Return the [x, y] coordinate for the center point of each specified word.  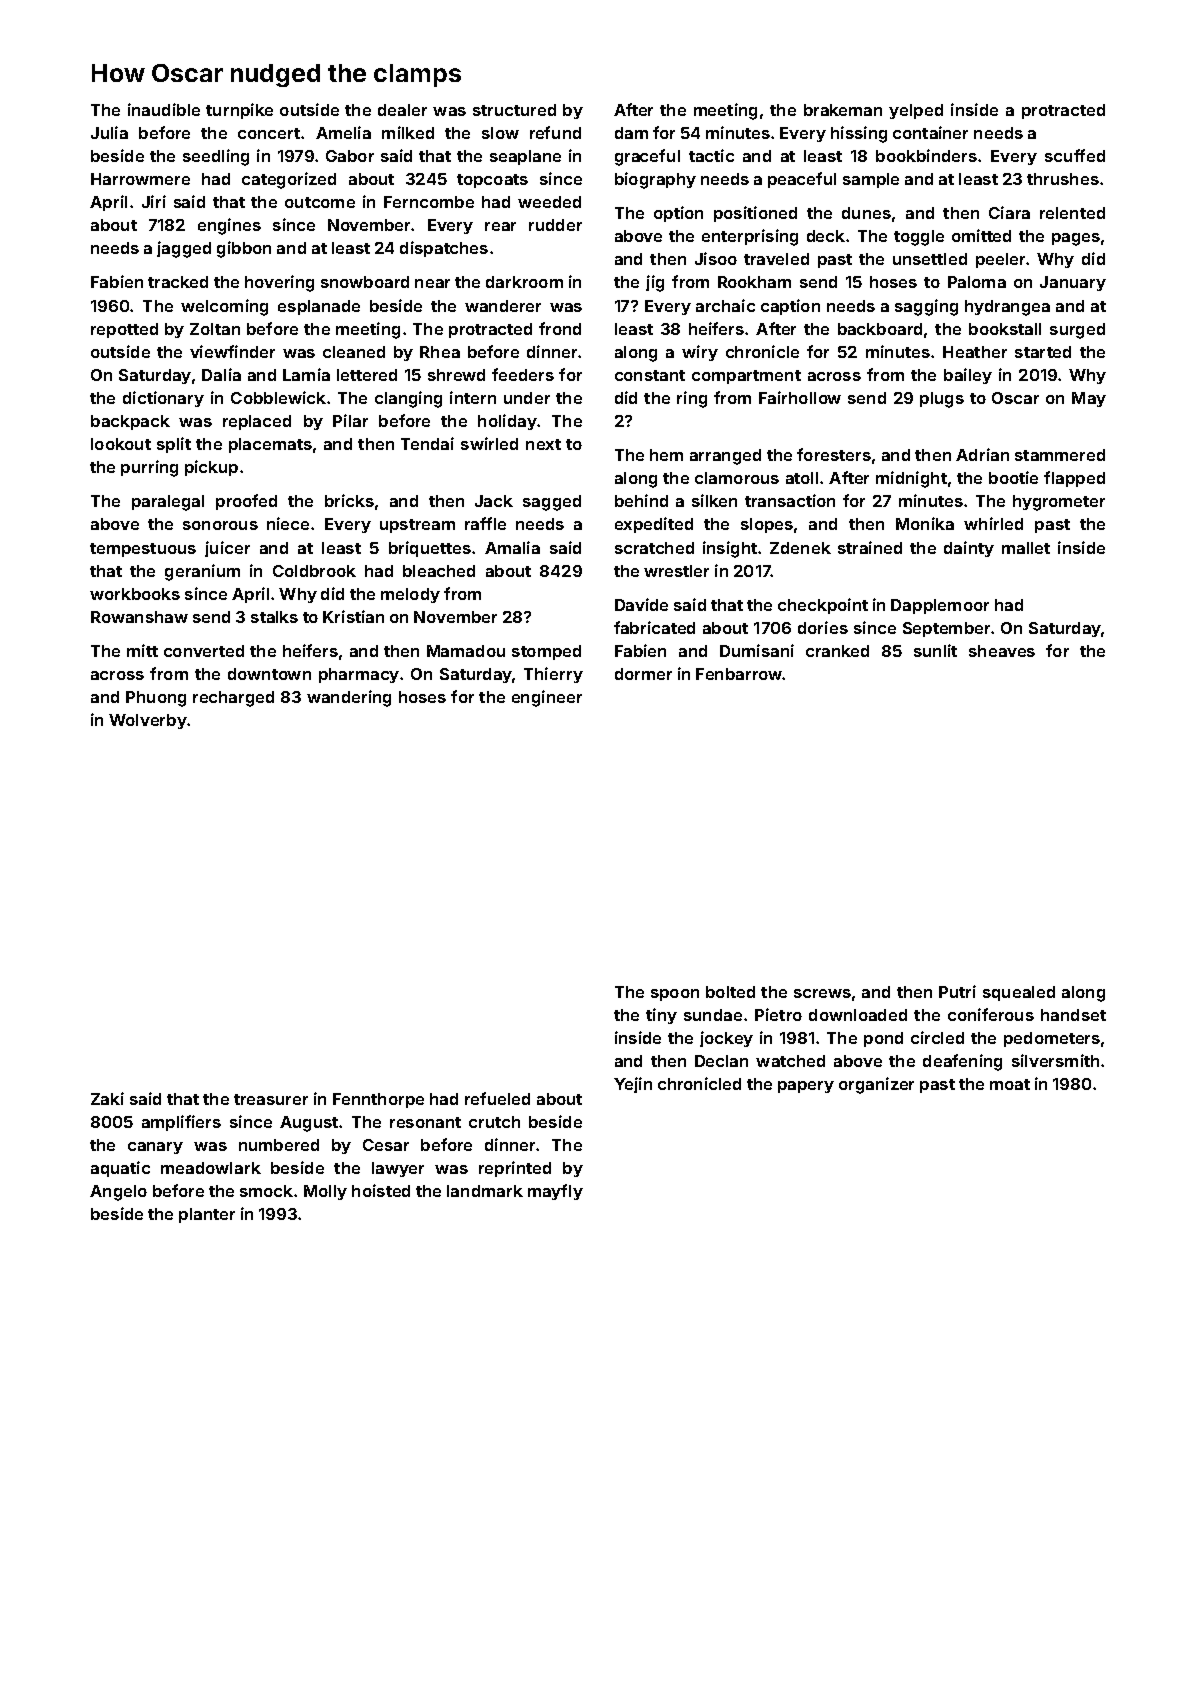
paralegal [168, 503]
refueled [497, 1098]
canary [155, 1148]
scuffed [1075, 155]
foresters [834, 454]
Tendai [427, 443]
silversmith [1055, 1060]
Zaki [107, 1098]
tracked [178, 282]
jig [655, 283]
